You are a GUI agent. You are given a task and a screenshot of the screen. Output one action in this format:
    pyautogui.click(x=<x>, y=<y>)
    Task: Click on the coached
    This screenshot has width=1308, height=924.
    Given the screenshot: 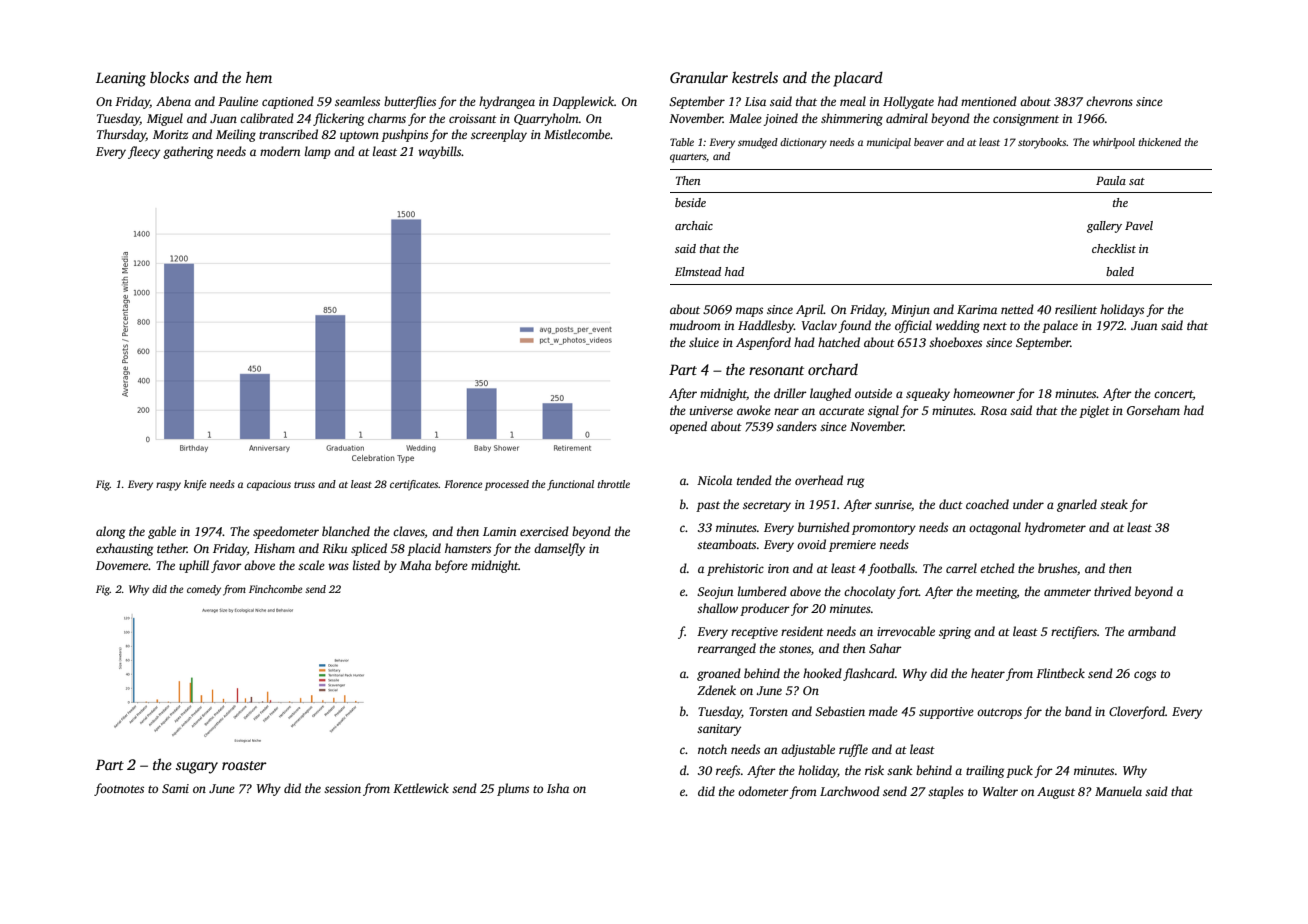 What is the action you would take?
    pyautogui.click(x=987, y=504)
